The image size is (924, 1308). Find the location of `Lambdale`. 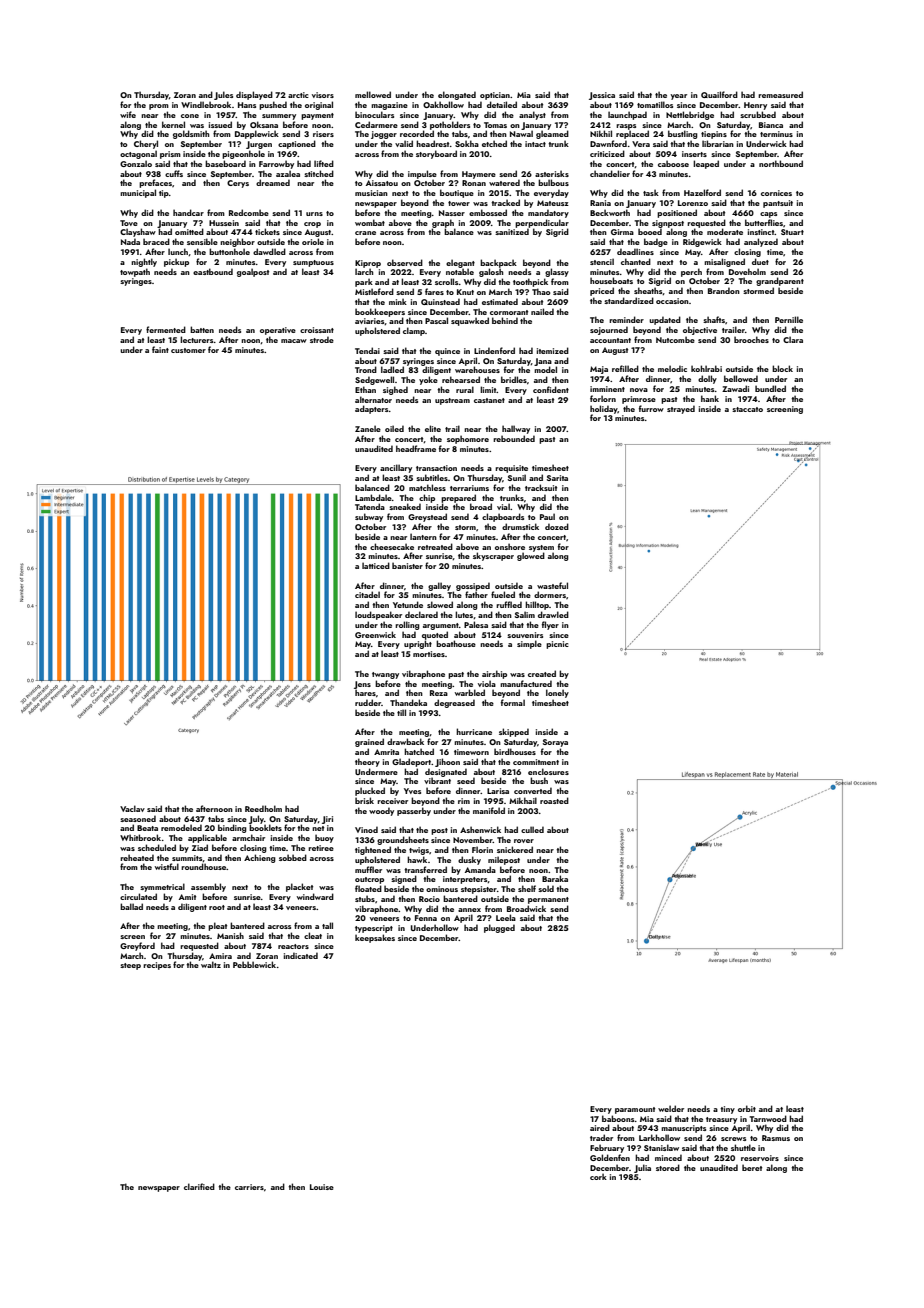

Lambdale is located at coordinates (373, 497).
